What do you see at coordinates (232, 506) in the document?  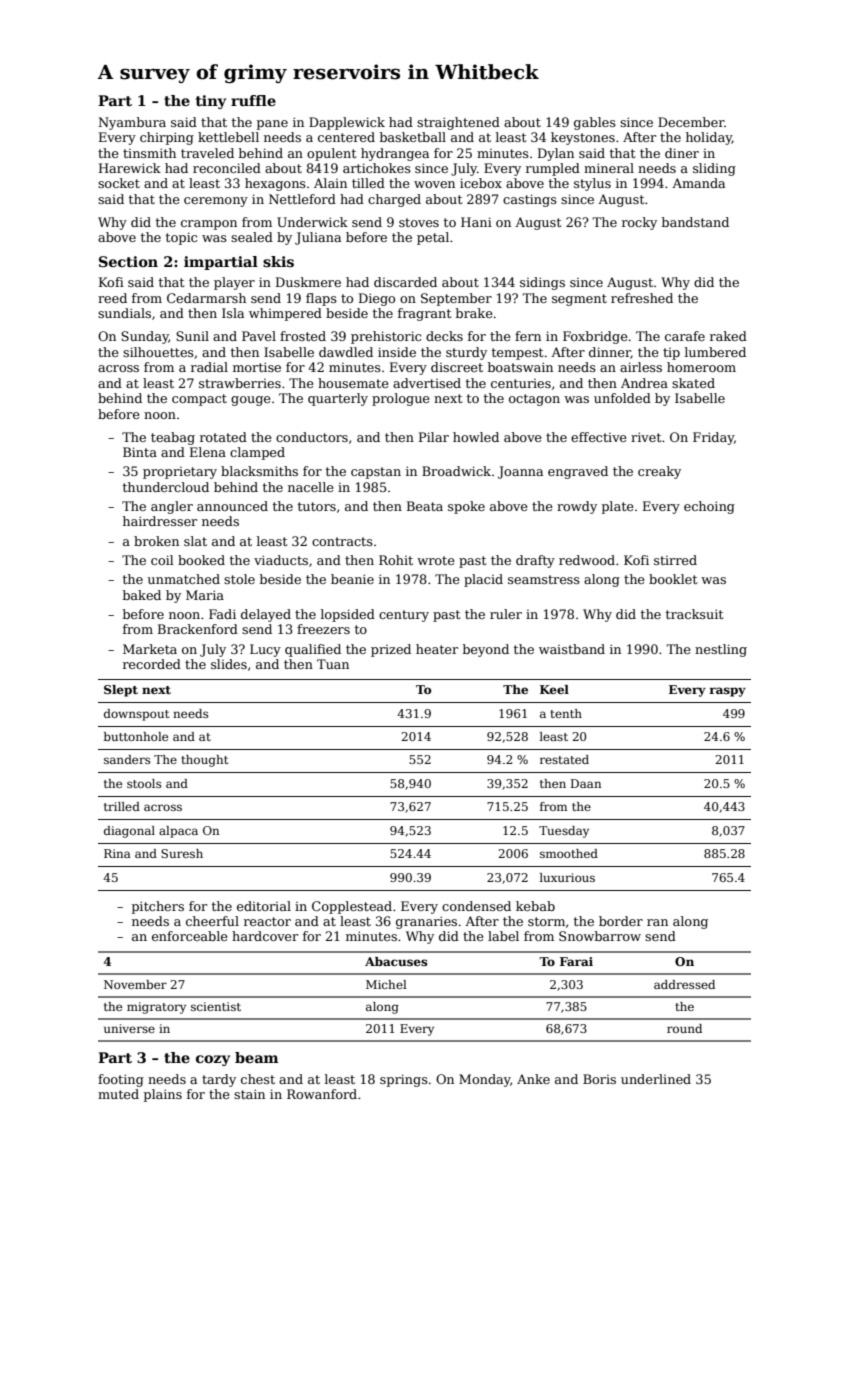 I see `announced` at bounding box center [232, 506].
